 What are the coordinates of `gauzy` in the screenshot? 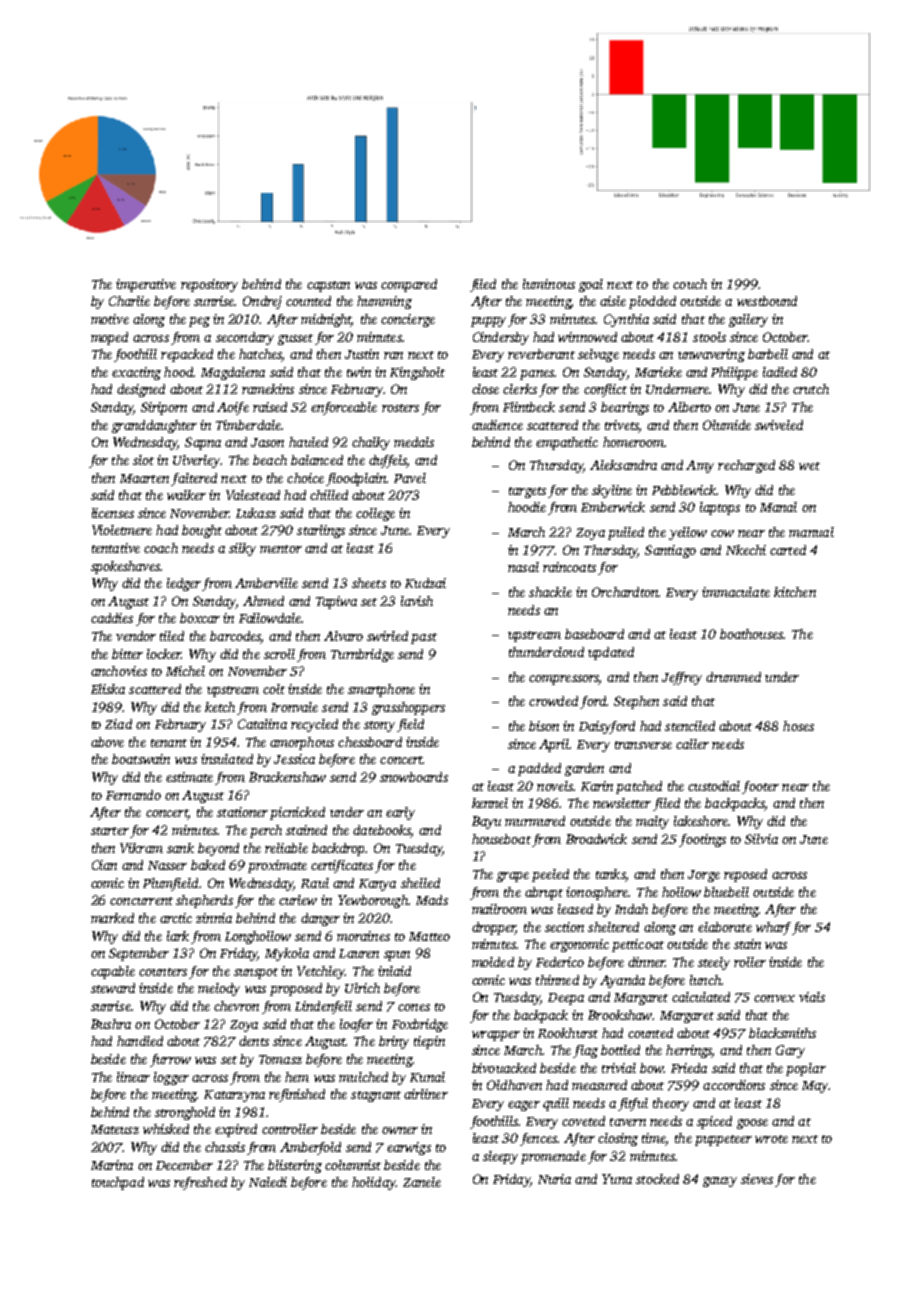 It's located at (720, 1182).
